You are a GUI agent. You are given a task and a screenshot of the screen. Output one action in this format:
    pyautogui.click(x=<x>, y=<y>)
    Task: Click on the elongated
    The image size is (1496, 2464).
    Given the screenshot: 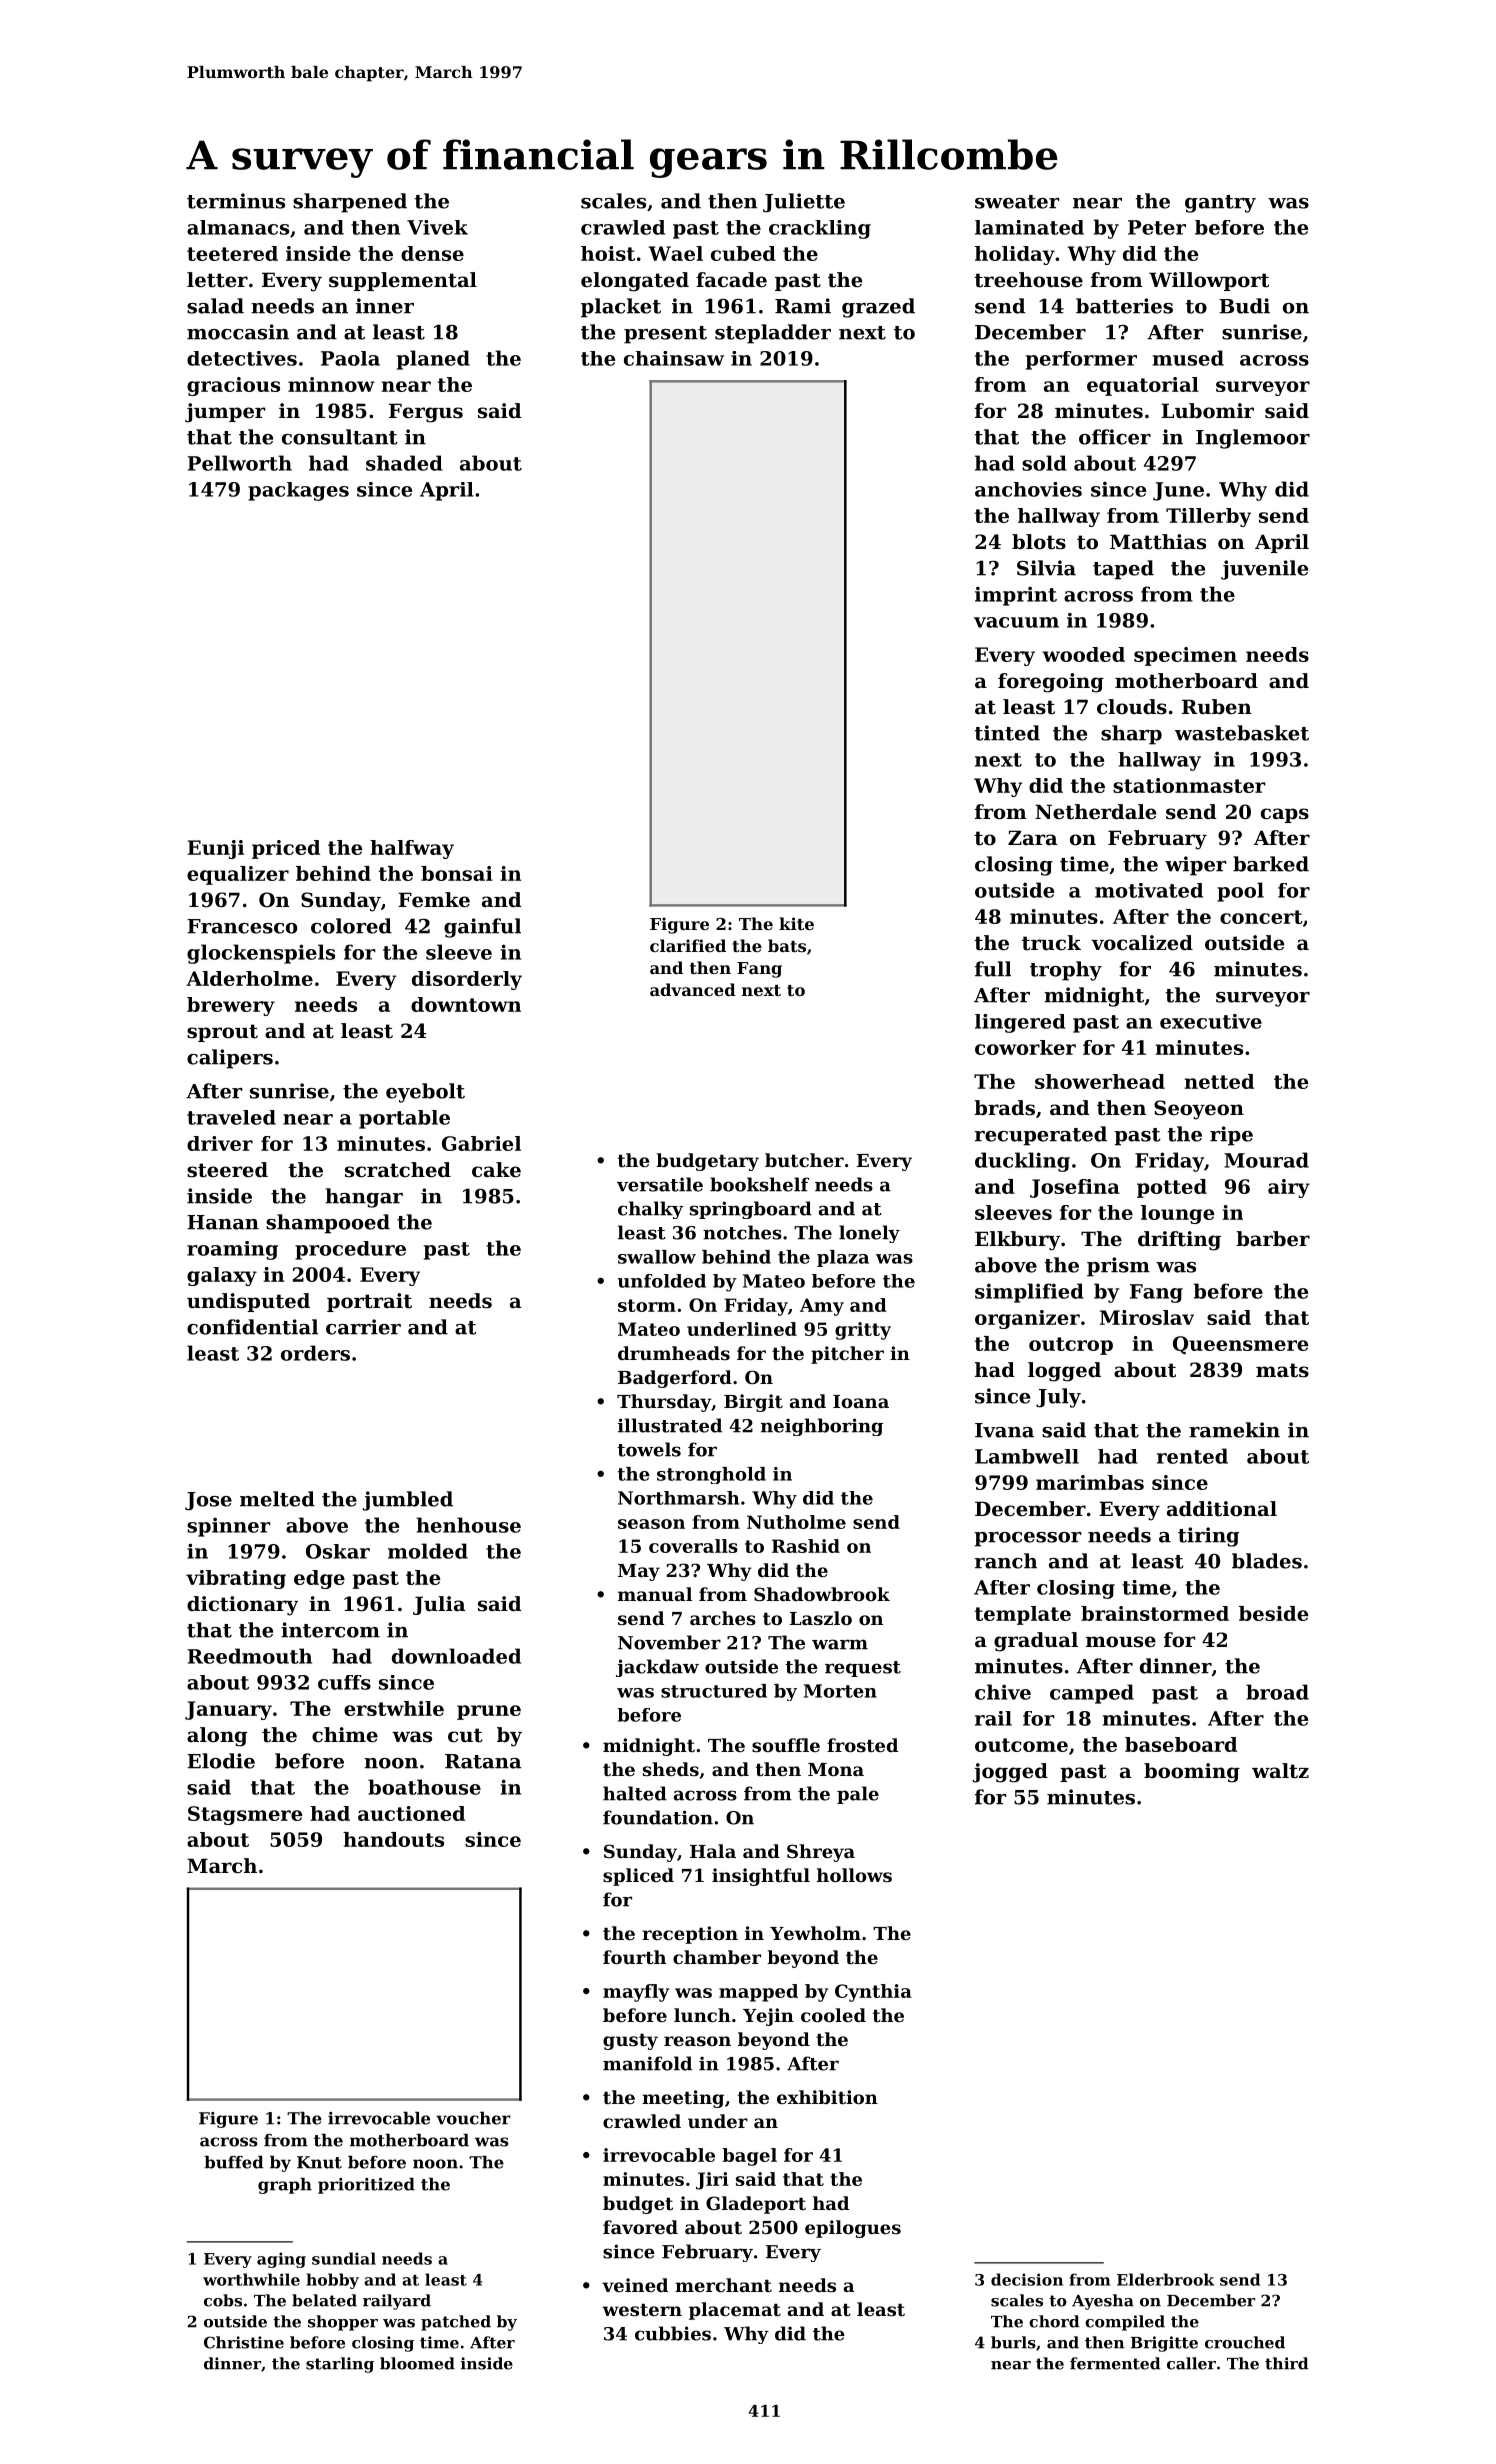 What is the action you would take?
    pyautogui.click(x=635, y=282)
